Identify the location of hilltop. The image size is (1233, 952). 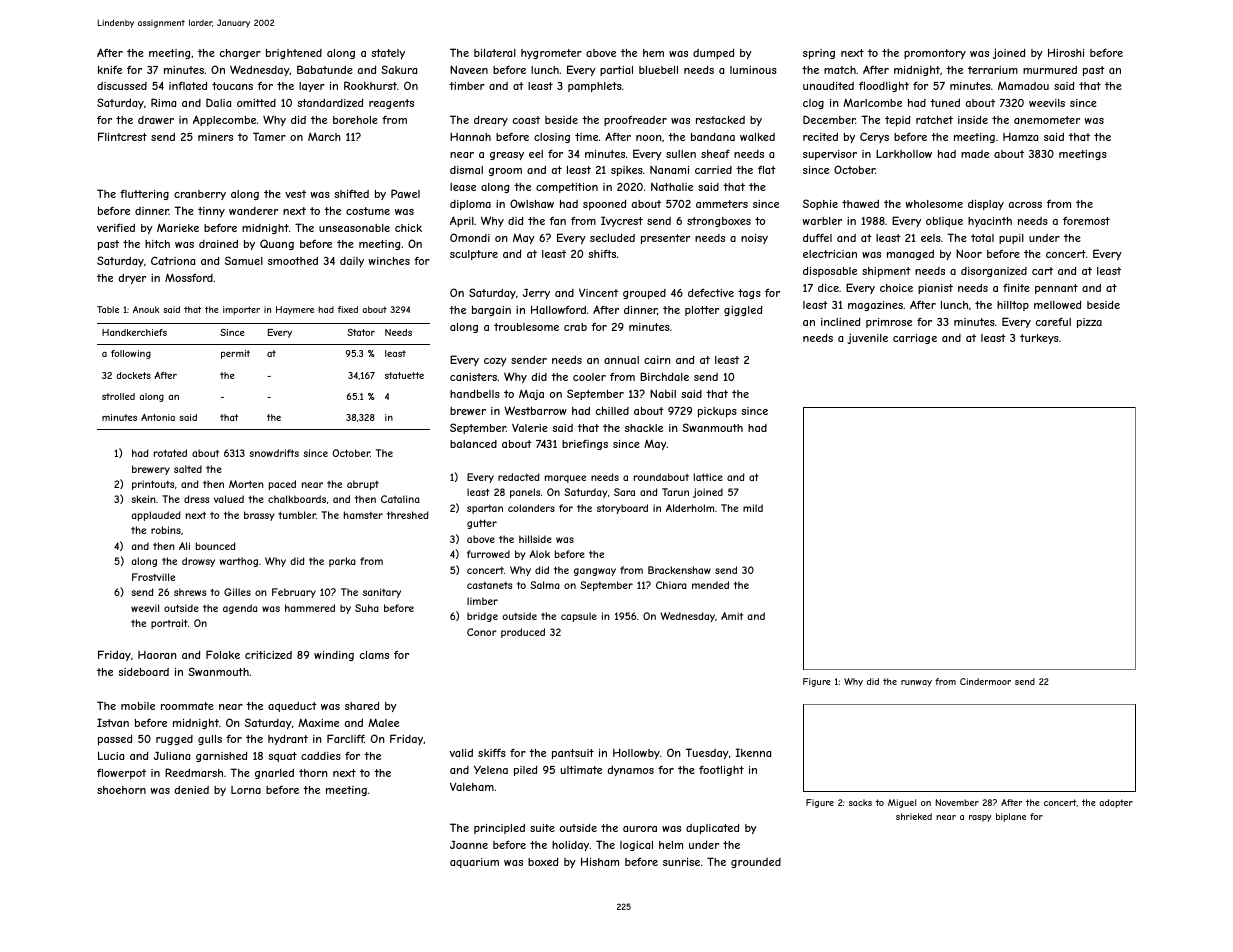
(1013, 306).
